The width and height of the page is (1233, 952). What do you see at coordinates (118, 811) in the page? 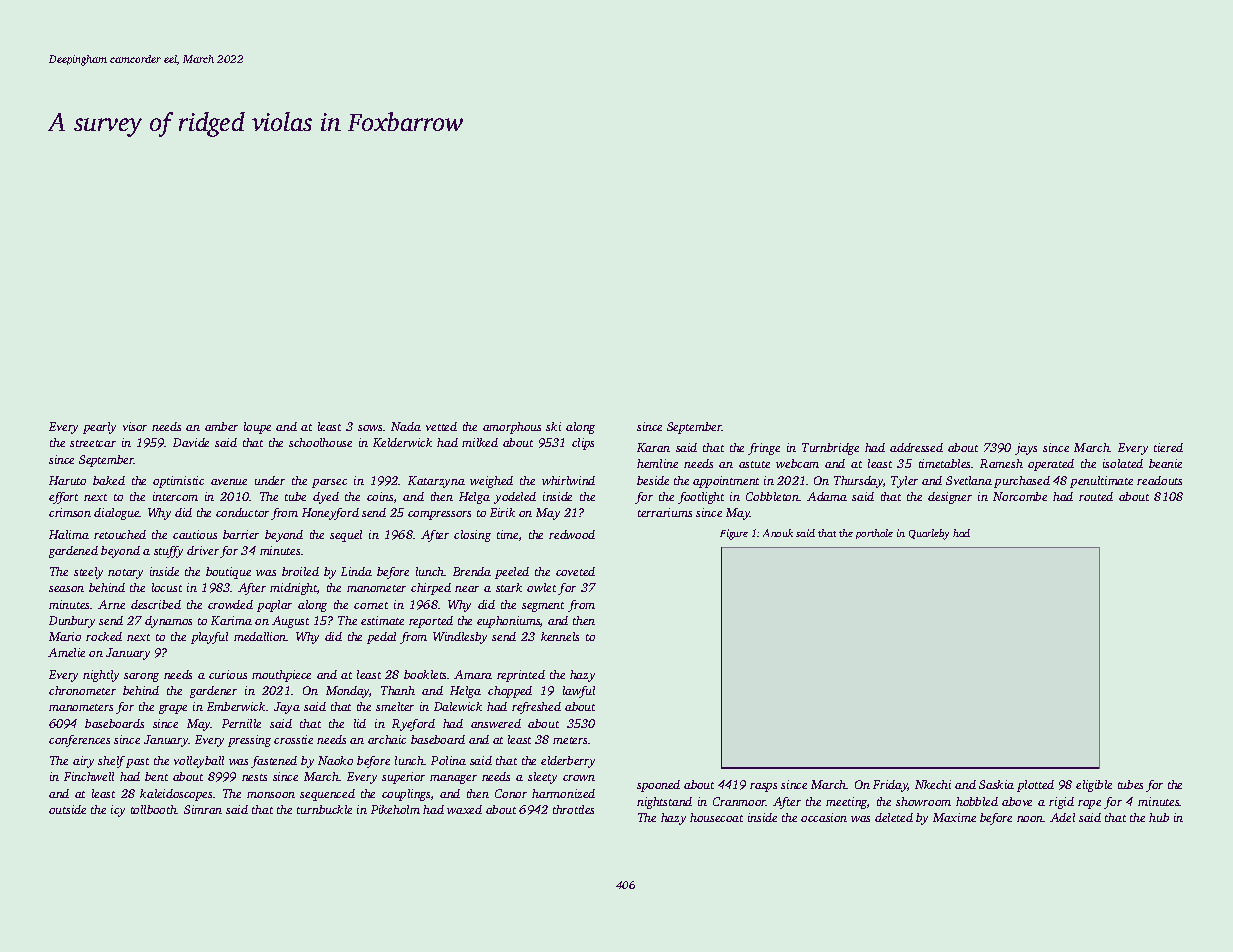
I see `icy` at bounding box center [118, 811].
